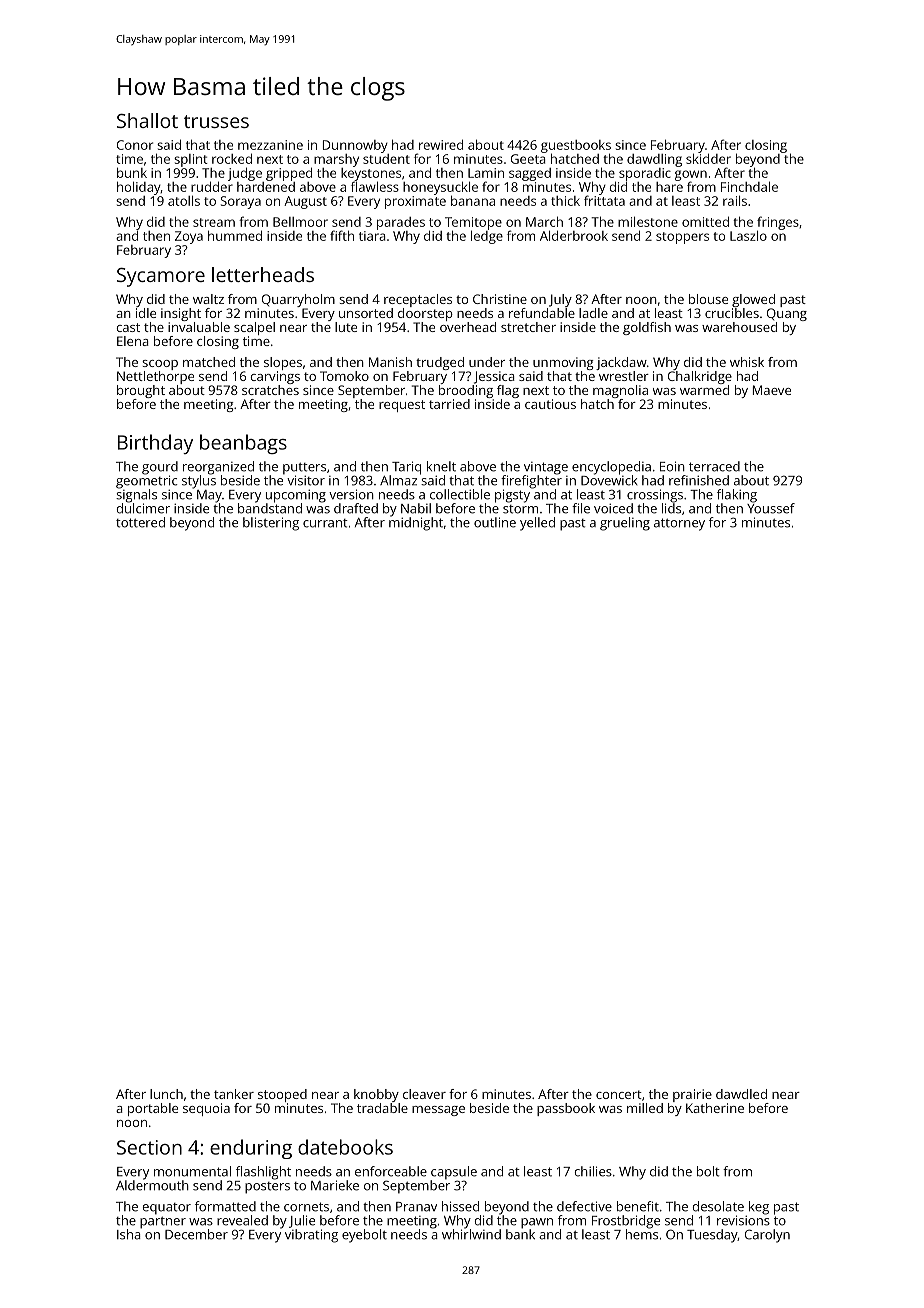 This image has height=1308, width=924. I want to click on Isha, so click(129, 1234).
